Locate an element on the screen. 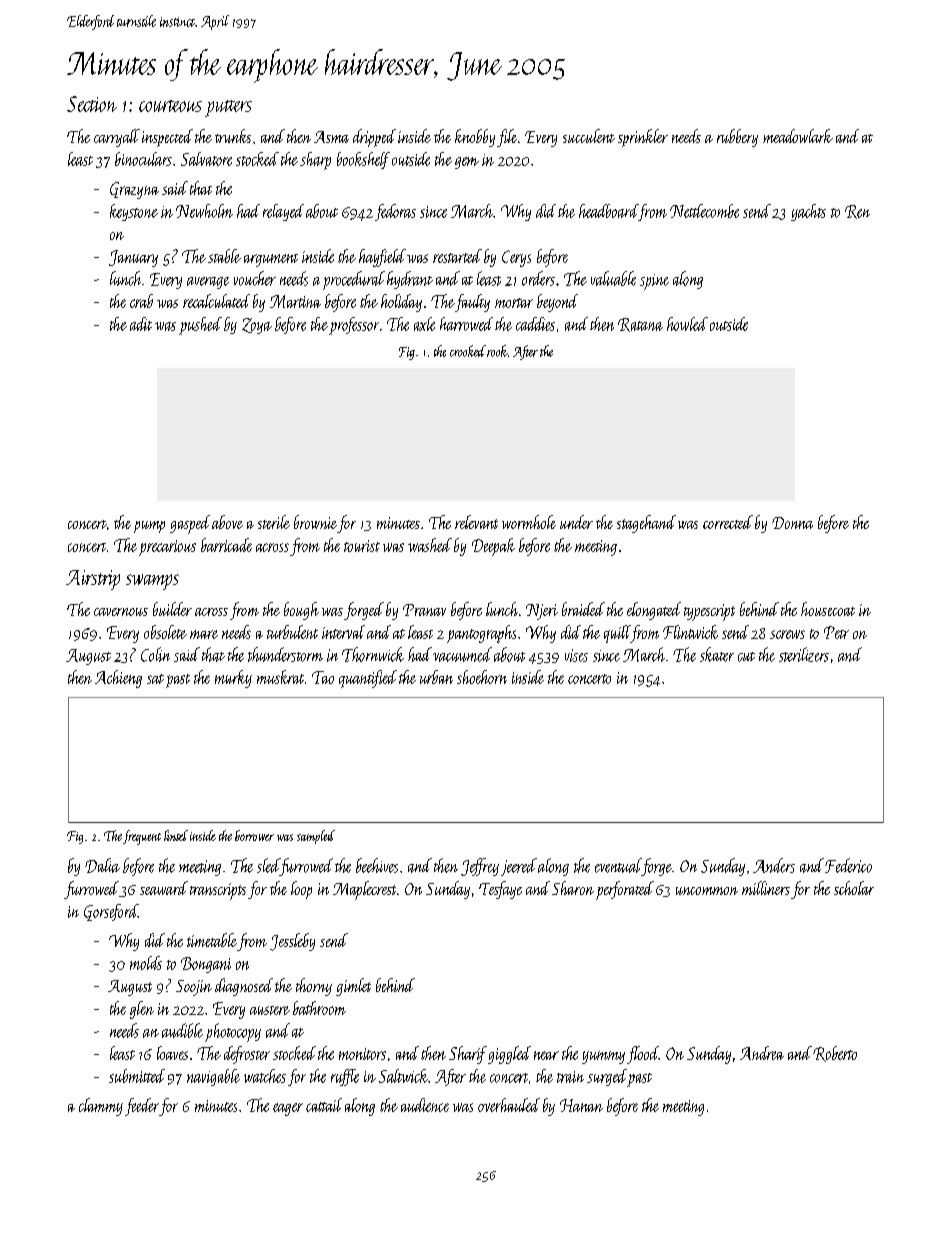 The width and height of the screenshot is (952, 1233). obsolete is located at coordinates (165, 632).
